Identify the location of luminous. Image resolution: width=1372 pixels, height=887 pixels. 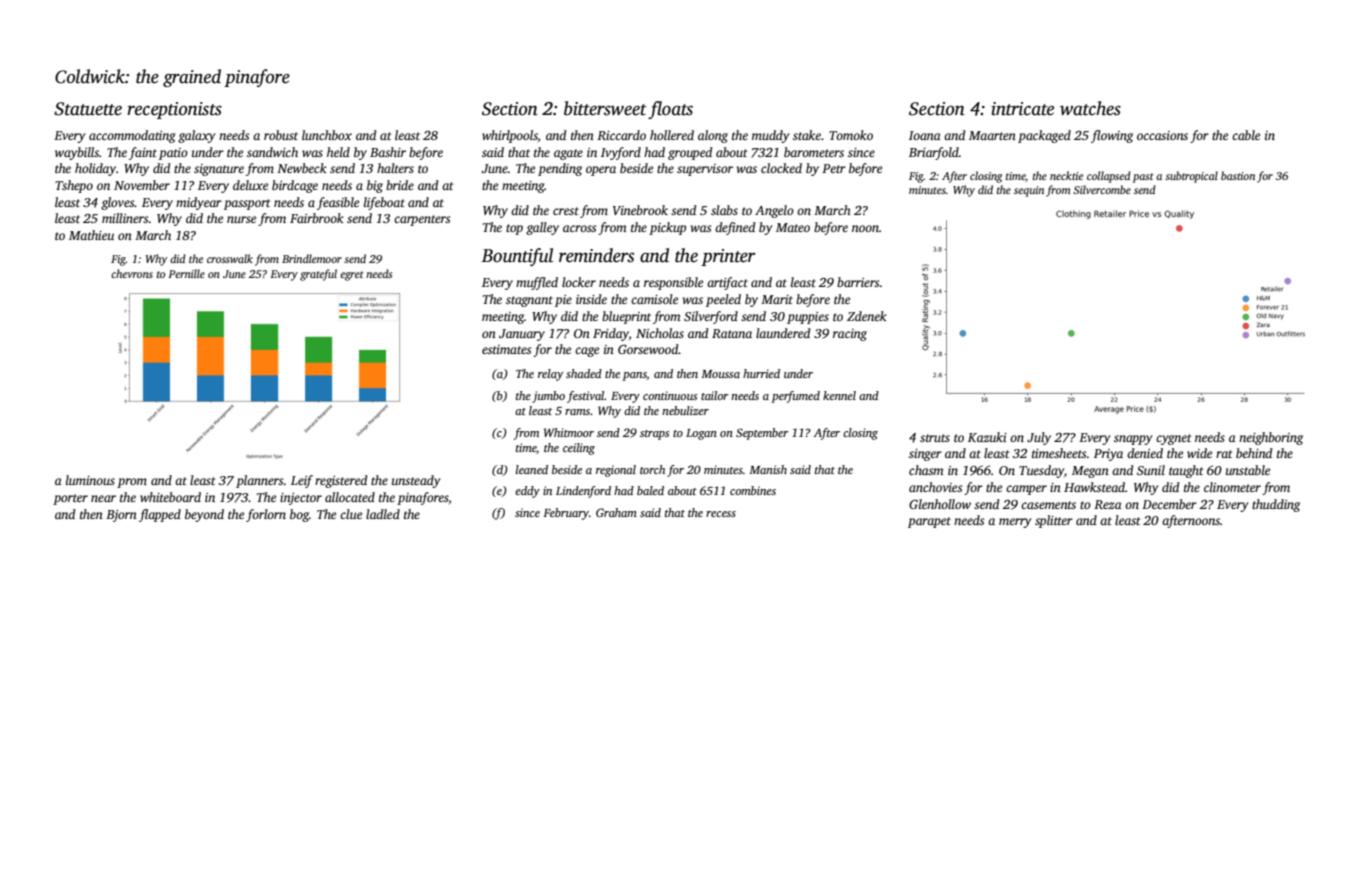
(90, 480).
